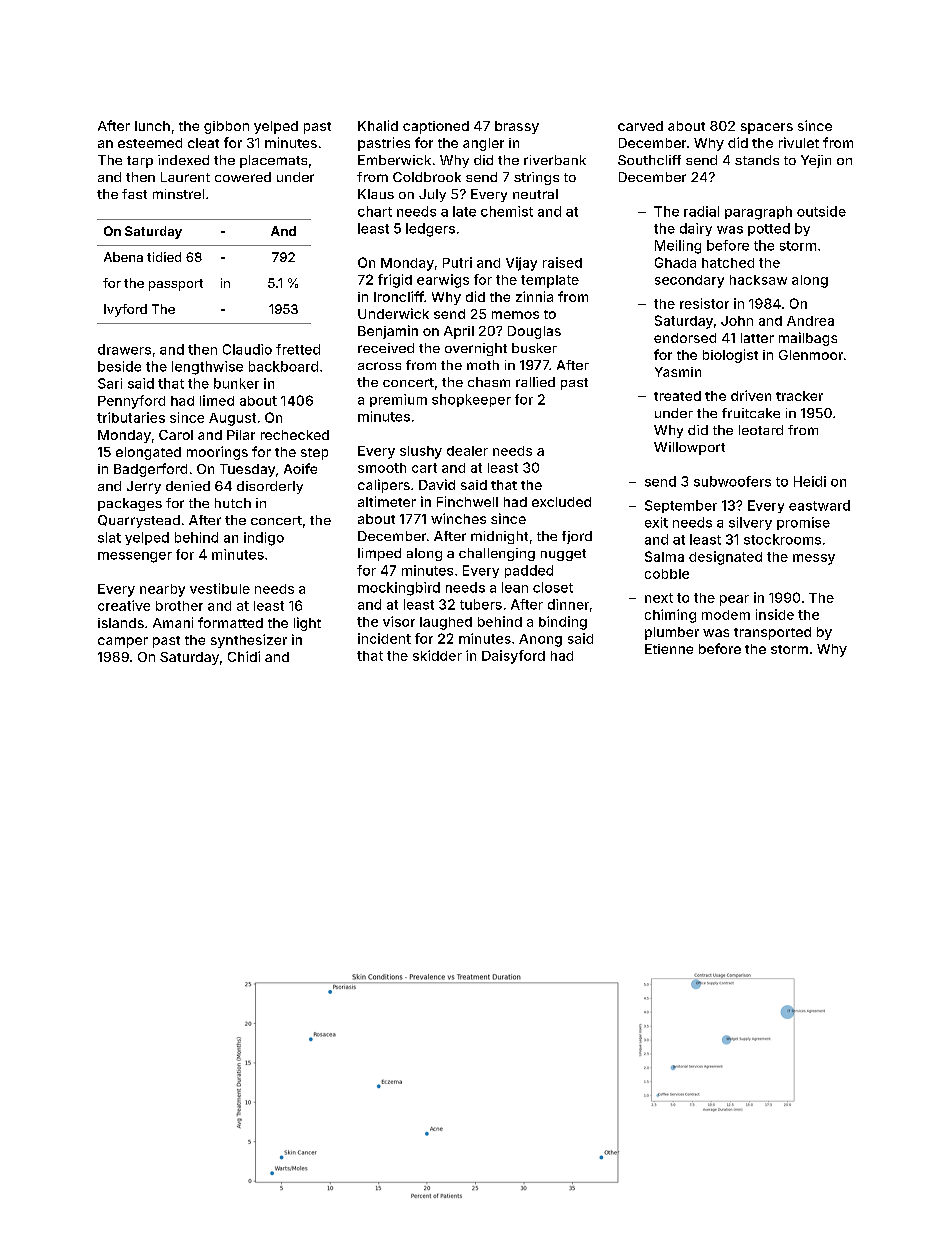  What do you see at coordinates (517, 127) in the page?
I see `brassy` at bounding box center [517, 127].
